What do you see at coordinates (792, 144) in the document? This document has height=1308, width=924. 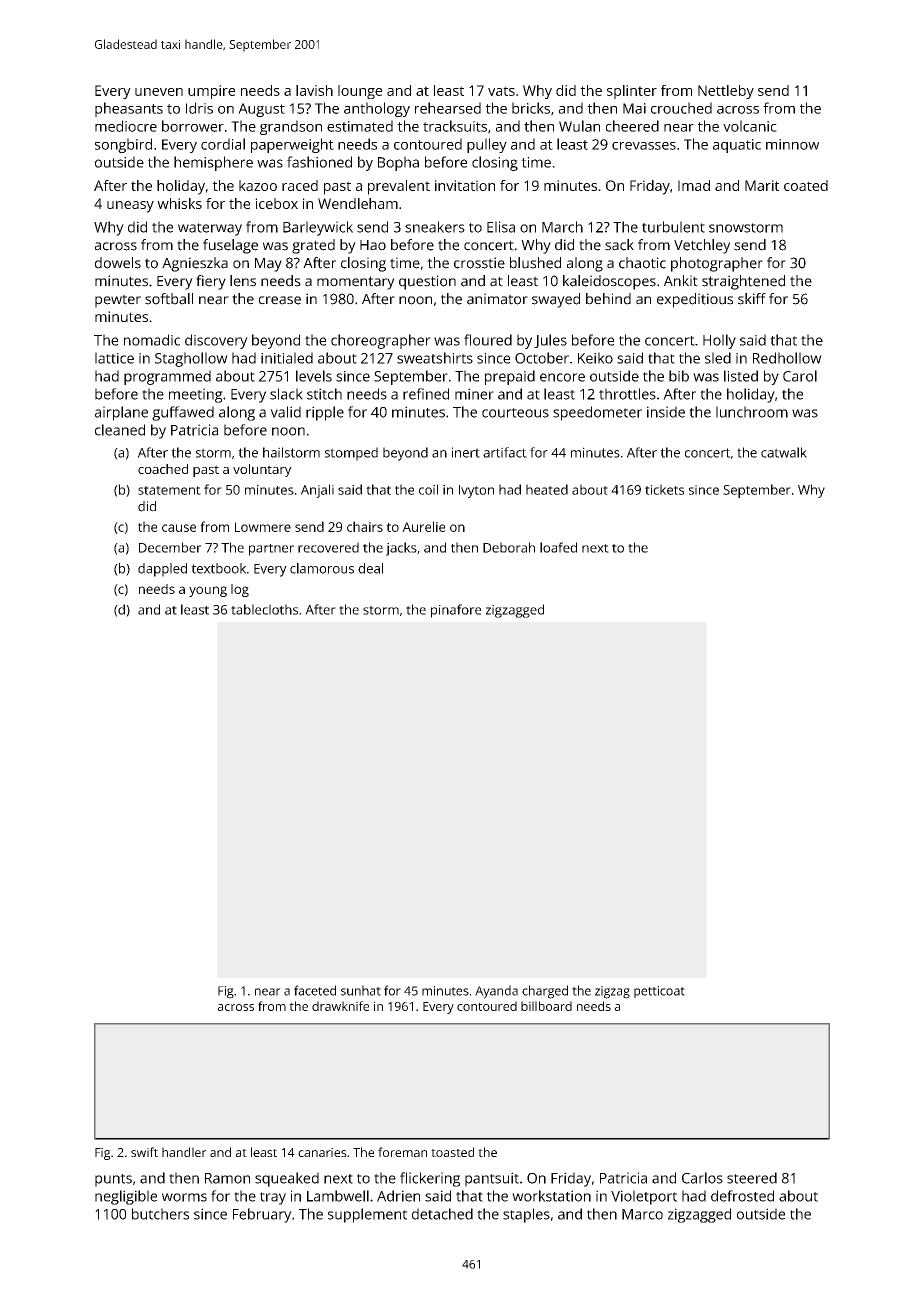 I see `minnow` at bounding box center [792, 144].
